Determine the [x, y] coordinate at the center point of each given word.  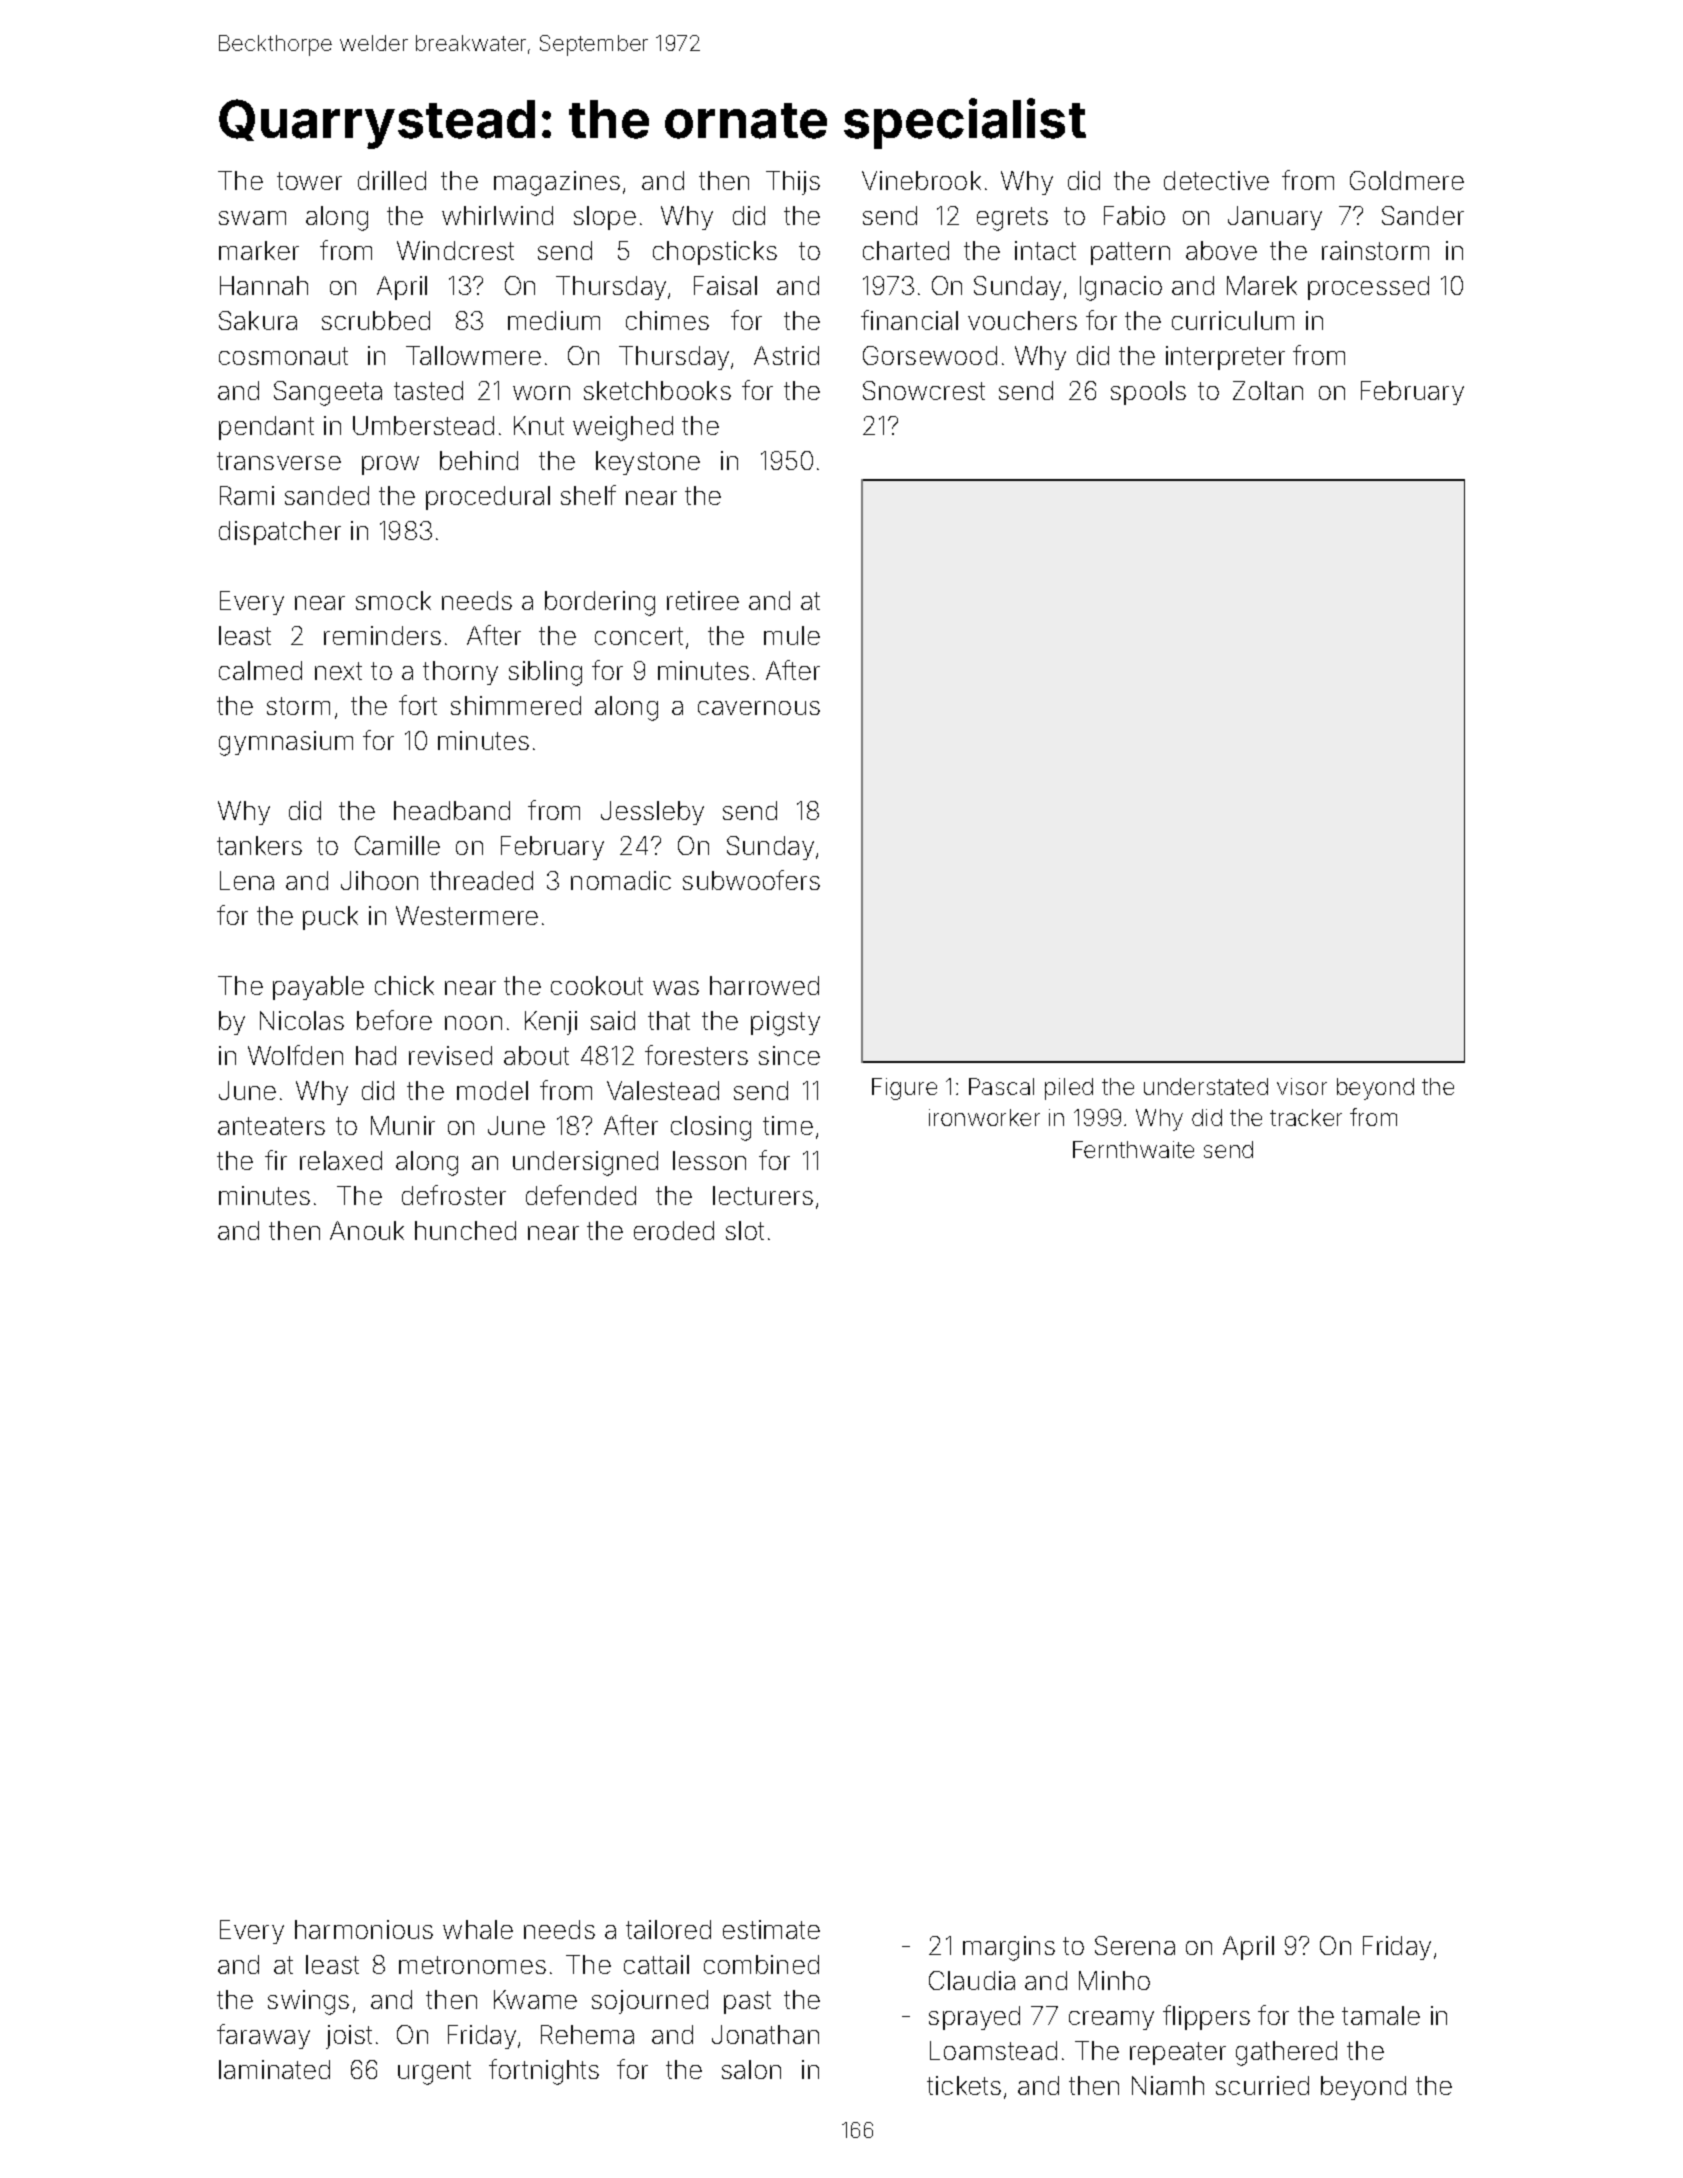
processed [1368, 288]
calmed [260, 670]
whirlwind [497, 215]
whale [478, 1929]
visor [1302, 1086]
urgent [434, 2073]
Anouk [367, 1230]
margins [1009, 1948]
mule [792, 635]
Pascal [1001, 1086]
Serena [1135, 1945]
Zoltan [1268, 390]
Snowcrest [924, 390]
